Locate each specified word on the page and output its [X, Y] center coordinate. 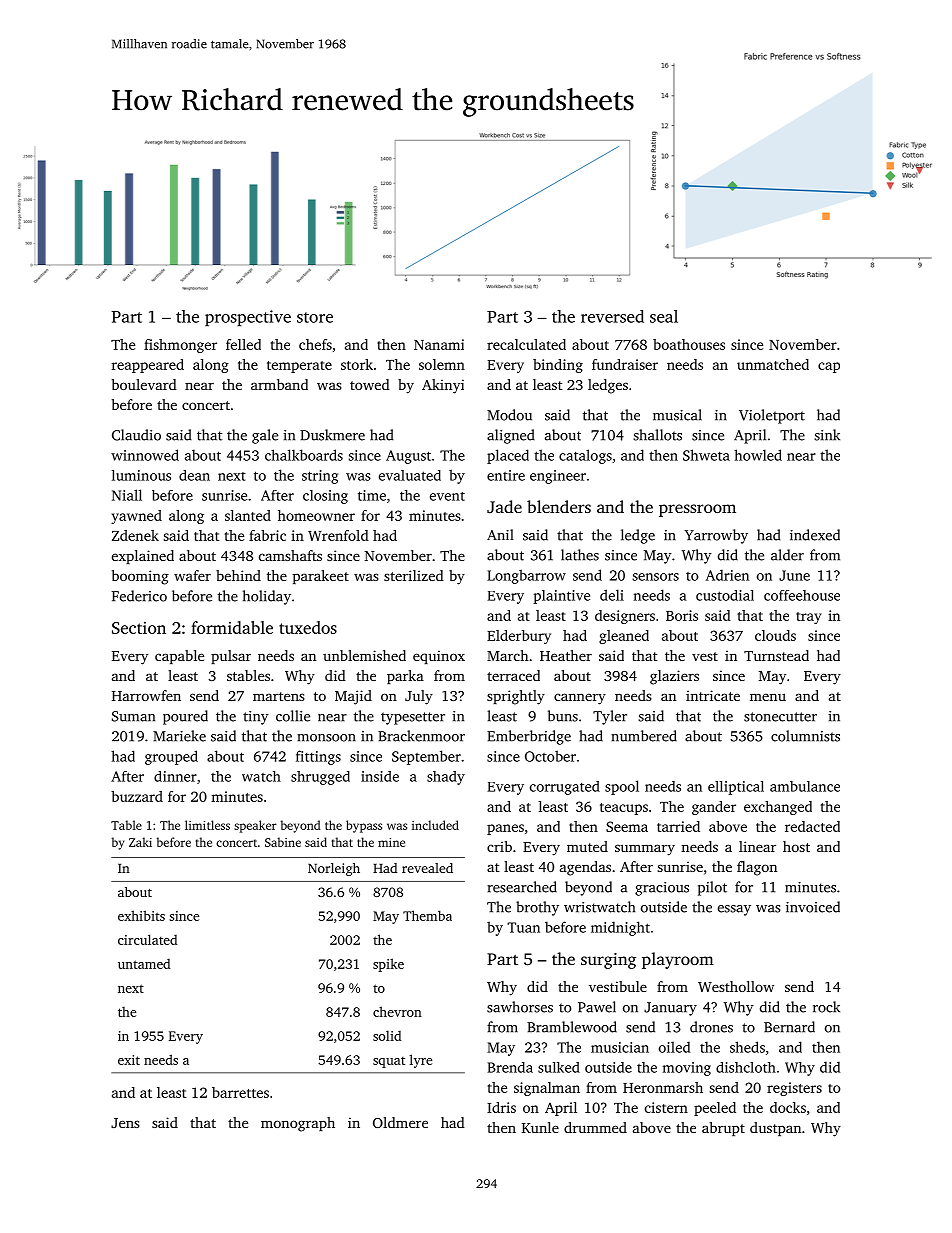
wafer [192, 575]
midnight [620, 928]
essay [734, 910]
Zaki [140, 842]
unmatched [773, 364]
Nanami [439, 344]
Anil [500, 534]
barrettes [240, 1092]
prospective [248, 318]
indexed [815, 535]
